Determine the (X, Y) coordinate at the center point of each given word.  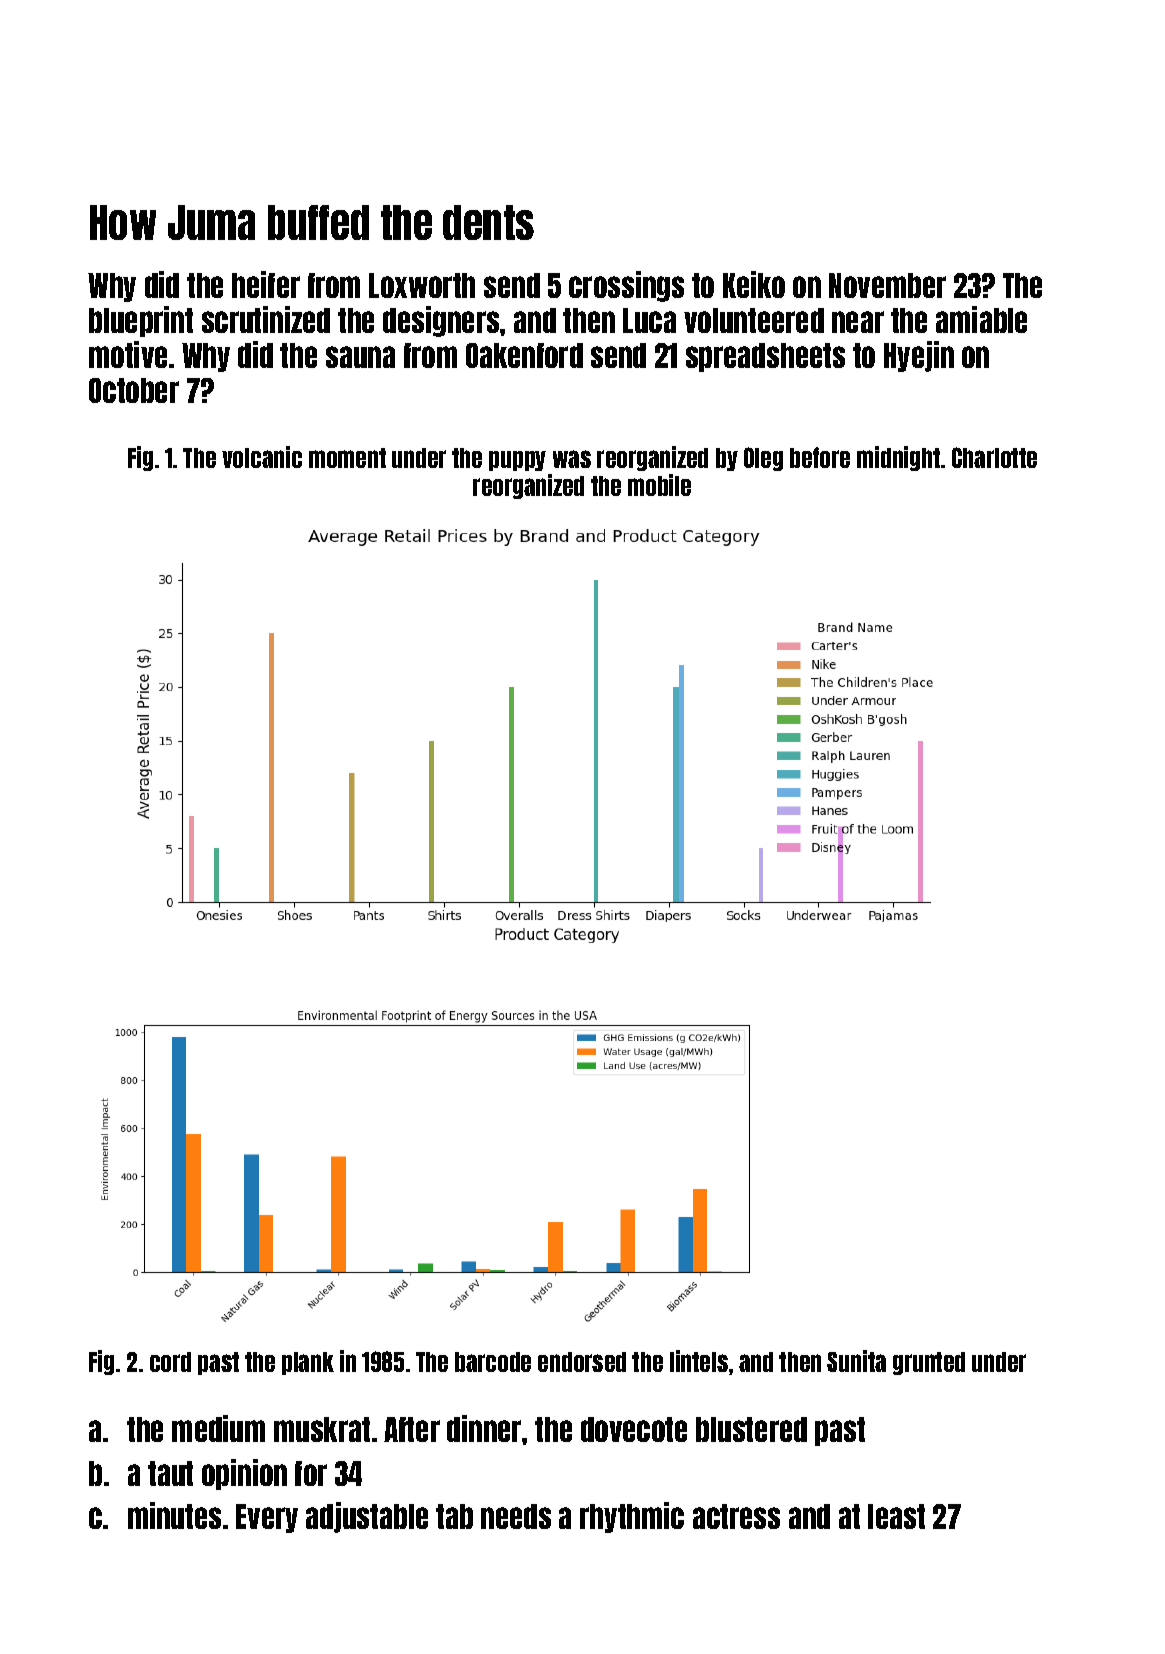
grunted (929, 1363)
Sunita (856, 1361)
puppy (517, 461)
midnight (898, 458)
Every (267, 1518)
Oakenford (524, 355)
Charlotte (994, 457)
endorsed (582, 1362)
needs (516, 1516)
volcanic (262, 457)
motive (128, 354)
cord (170, 1362)
